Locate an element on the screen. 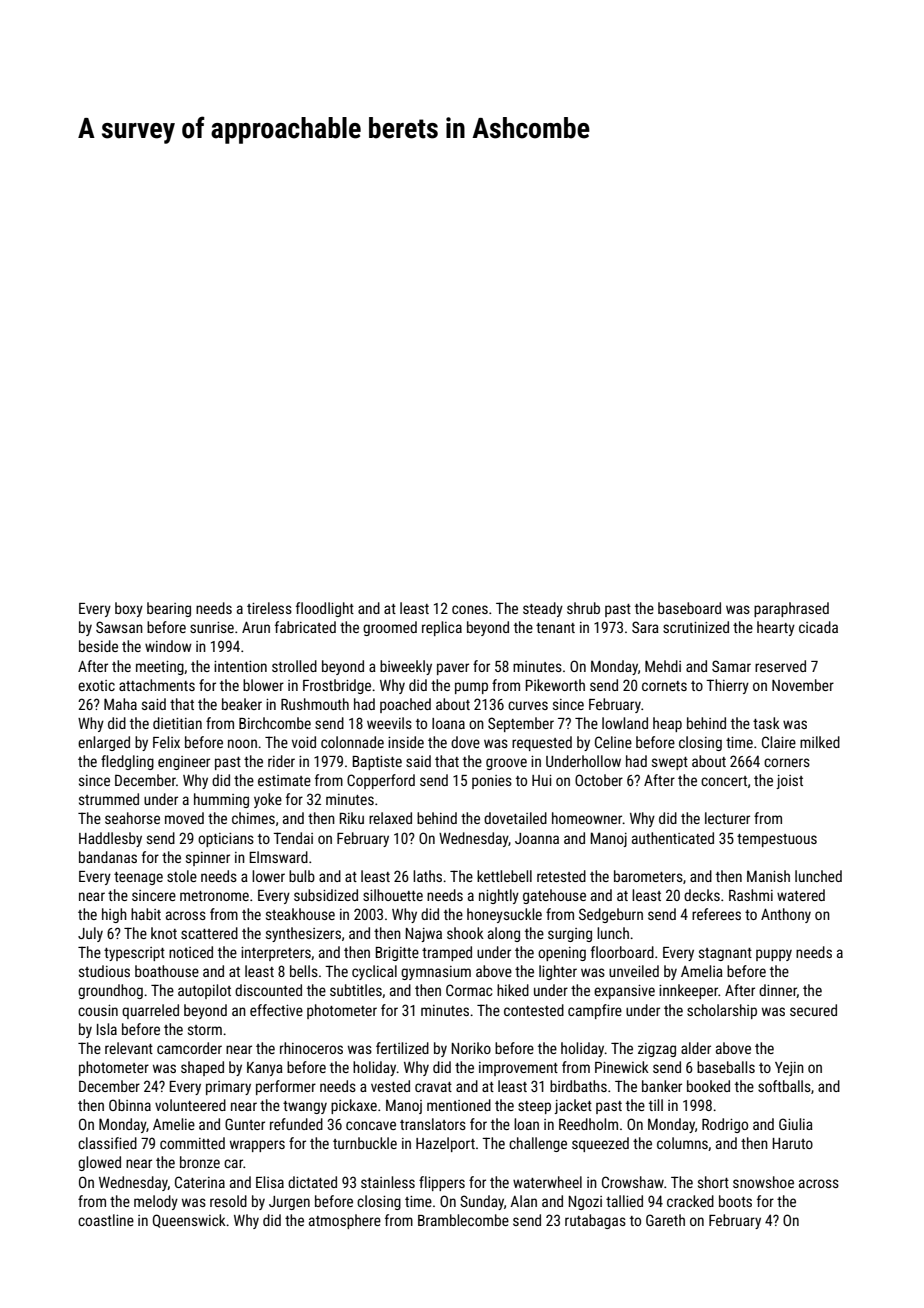 The width and height of the screenshot is (924, 1308). fledgling is located at coordinates (127, 762).
